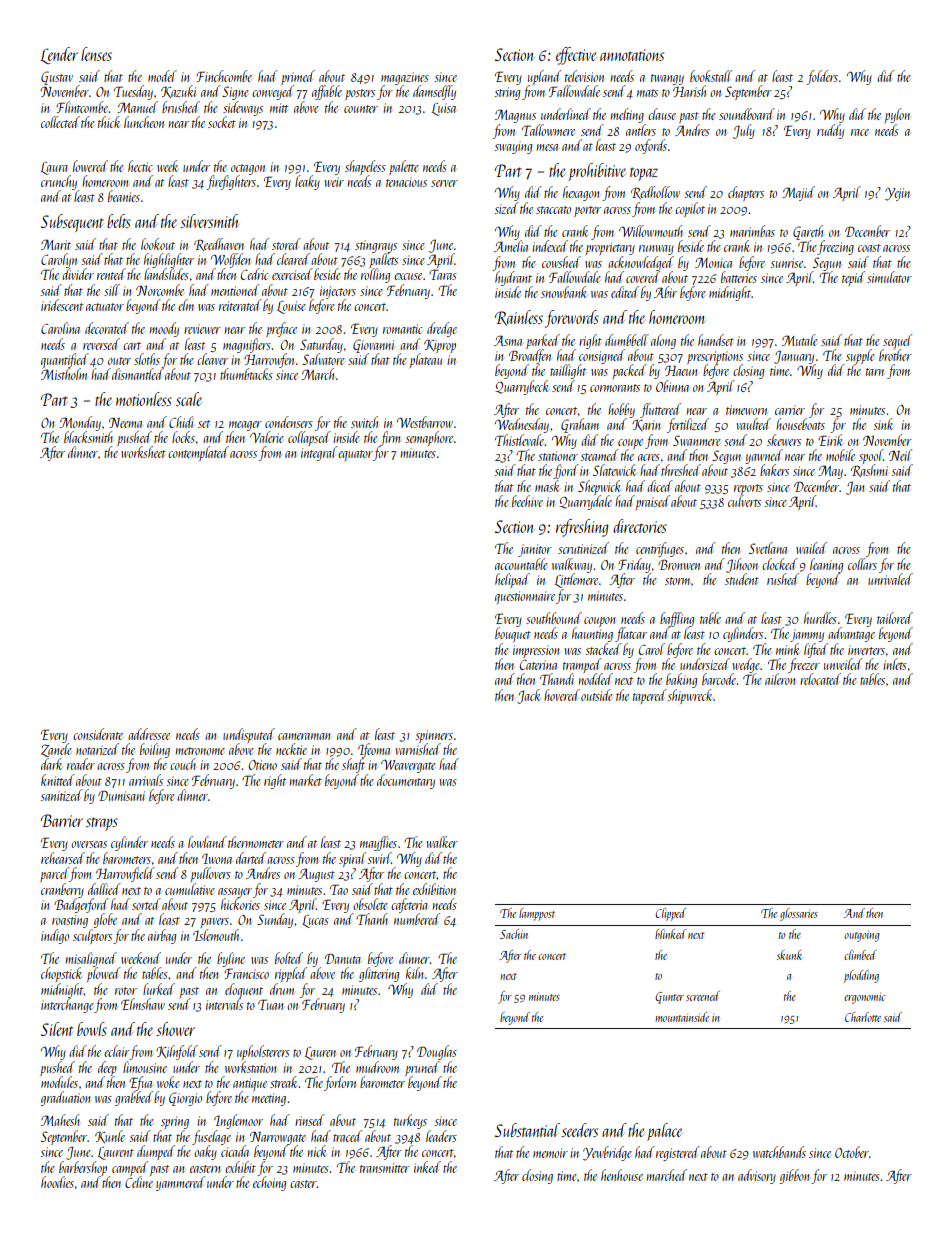 This image has height=1233, width=952. What do you see at coordinates (790, 410) in the image?
I see `carrier` at bounding box center [790, 410].
